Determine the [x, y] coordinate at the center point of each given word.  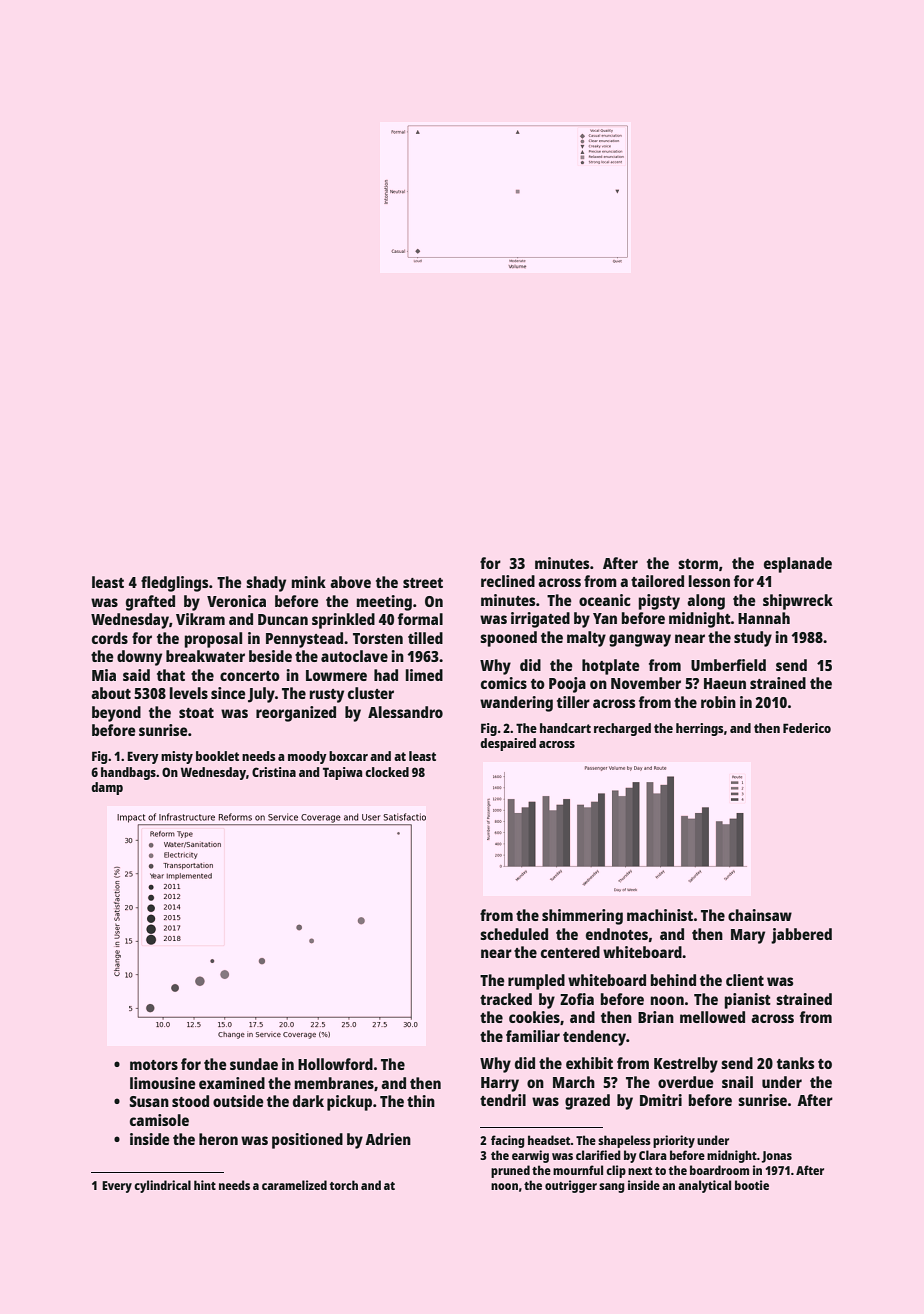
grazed [587, 1102]
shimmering [582, 917]
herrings [699, 729]
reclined [508, 581]
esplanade [798, 565]
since [228, 693]
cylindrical [162, 1186]
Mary [748, 936]
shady [266, 584]
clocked [387, 772]
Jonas [777, 1157]
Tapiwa [342, 773]
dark [308, 1101]
